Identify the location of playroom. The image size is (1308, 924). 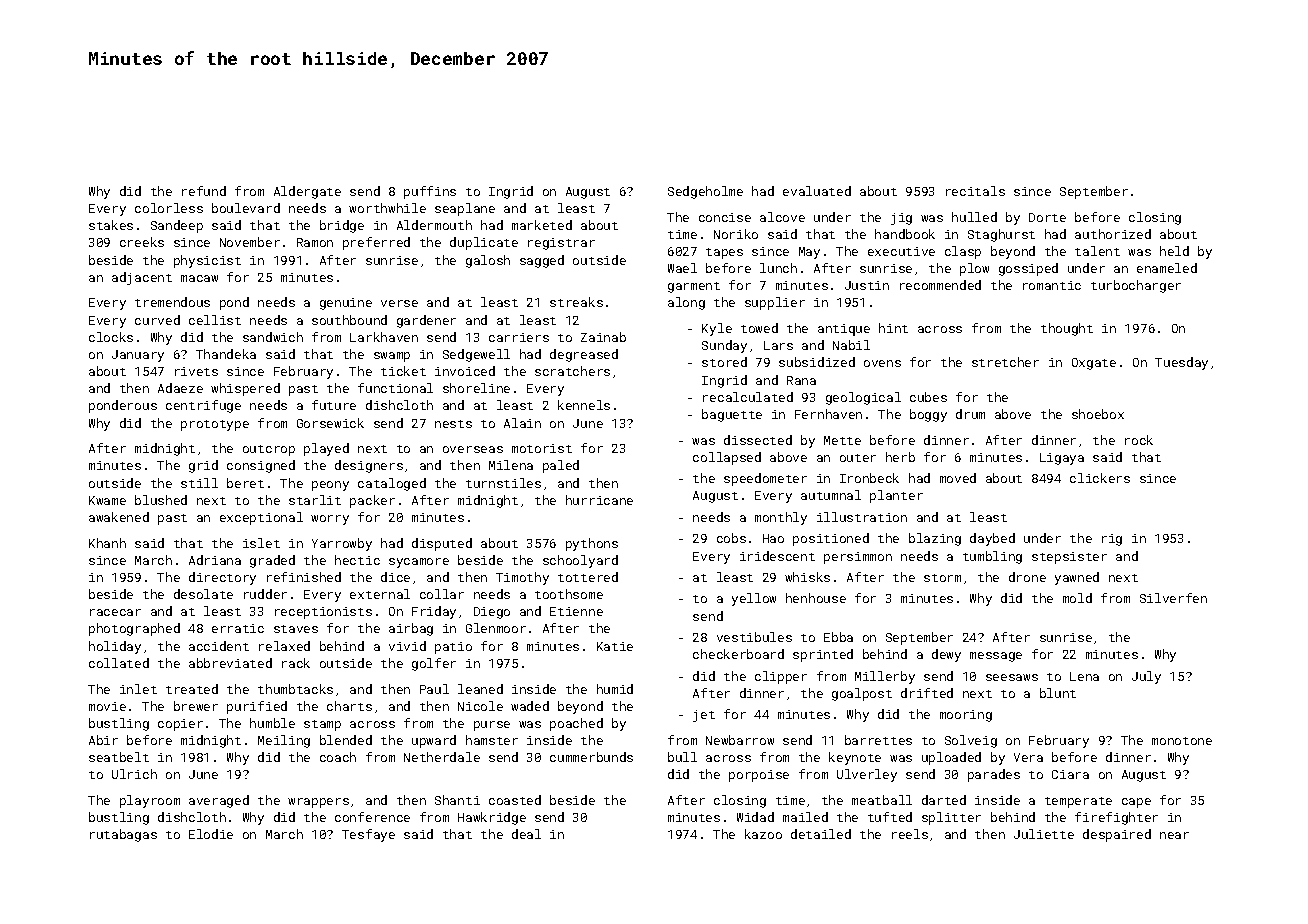
(150, 801).
